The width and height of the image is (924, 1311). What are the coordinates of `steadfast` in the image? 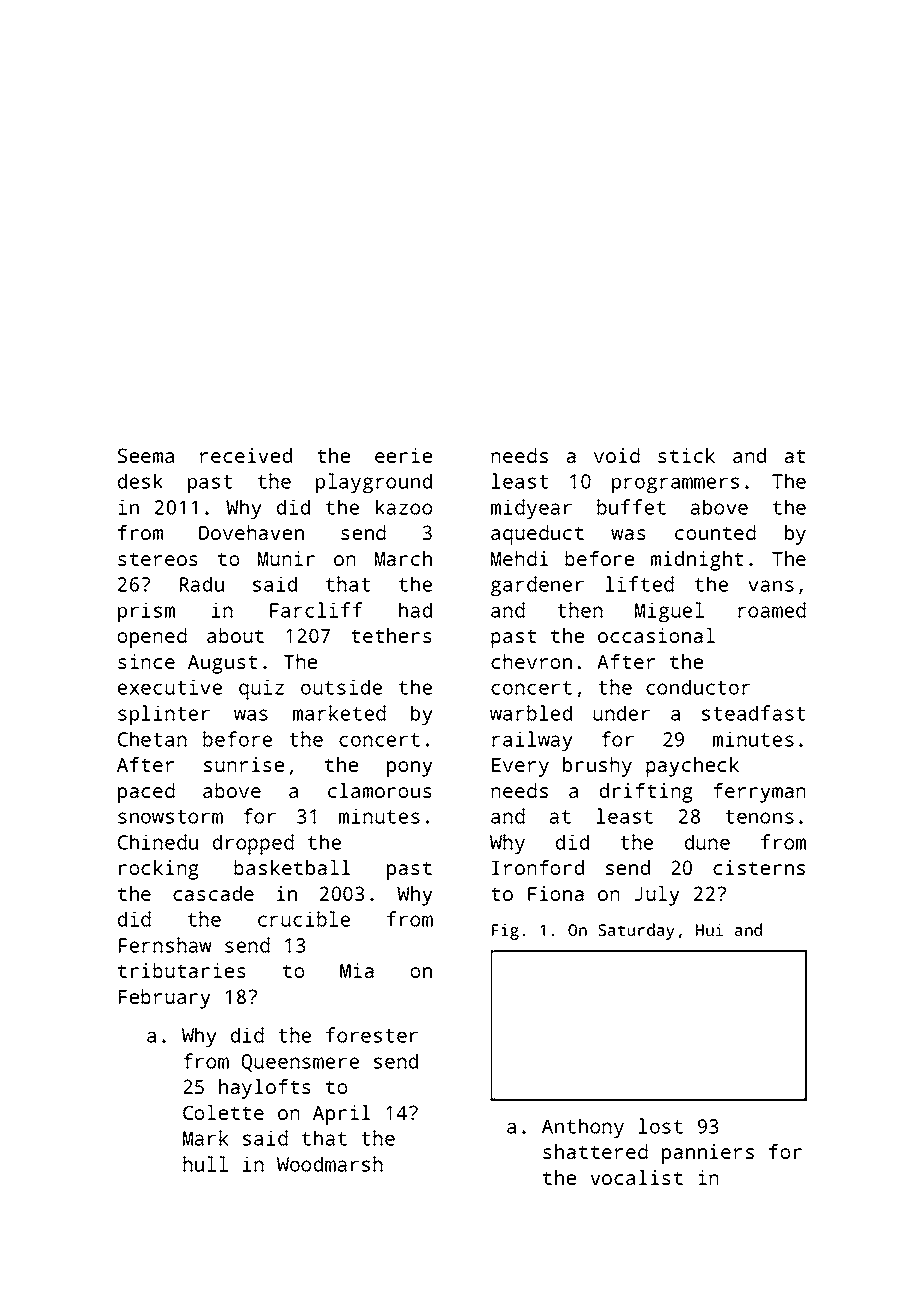 It's located at (753, 713).
